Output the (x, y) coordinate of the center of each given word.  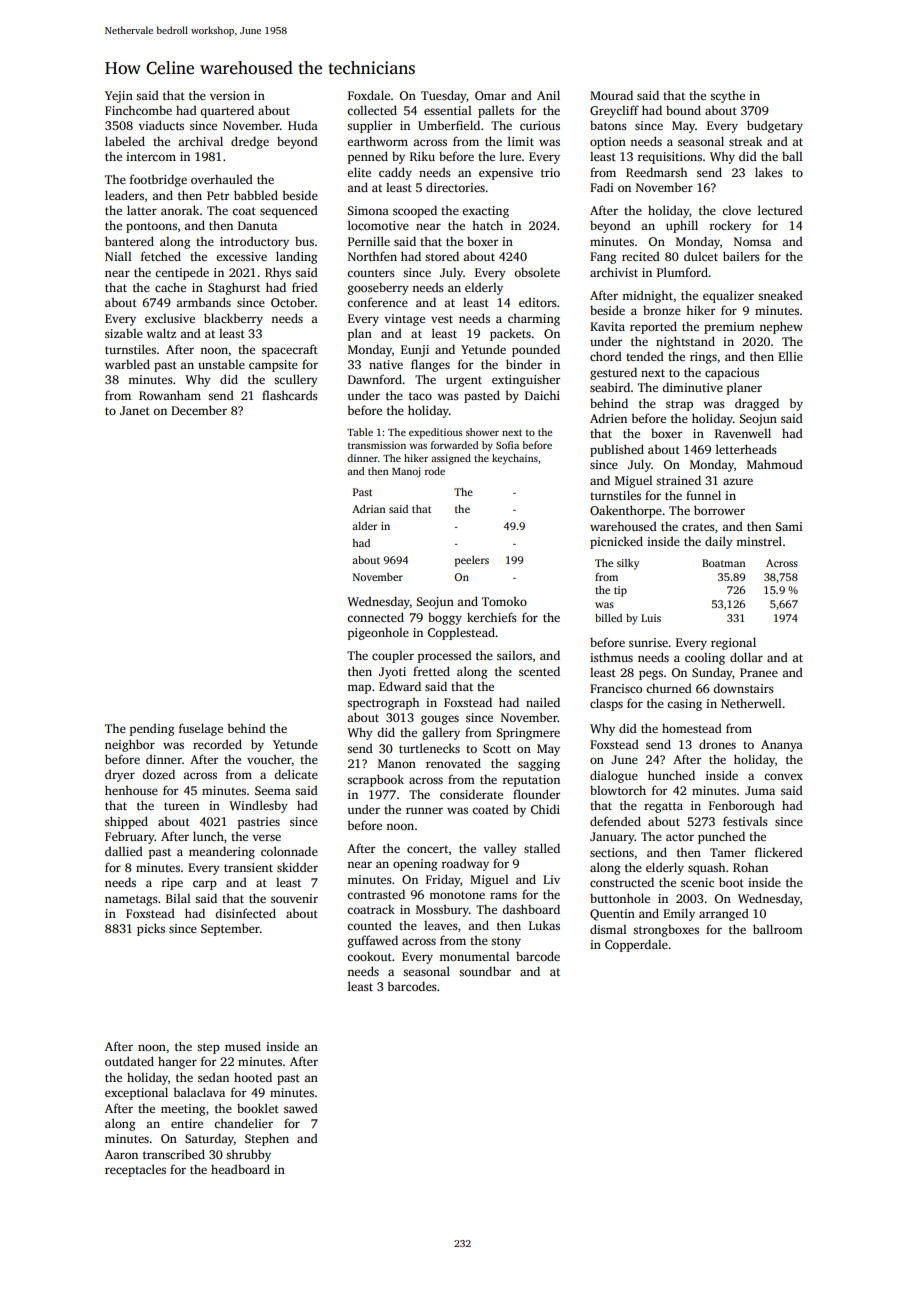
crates (698, 527)
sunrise (648, 642)
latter (142, 210)
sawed (301, 1108)
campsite (273, 366)
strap (679, 405)
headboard (240, 1169)
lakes (769, 172)
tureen (181, 806)
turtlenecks (429, 748)
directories (455, 187)
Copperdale (636, 945)
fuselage (201, 729)
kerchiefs (492, 617)
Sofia (507, 445)
